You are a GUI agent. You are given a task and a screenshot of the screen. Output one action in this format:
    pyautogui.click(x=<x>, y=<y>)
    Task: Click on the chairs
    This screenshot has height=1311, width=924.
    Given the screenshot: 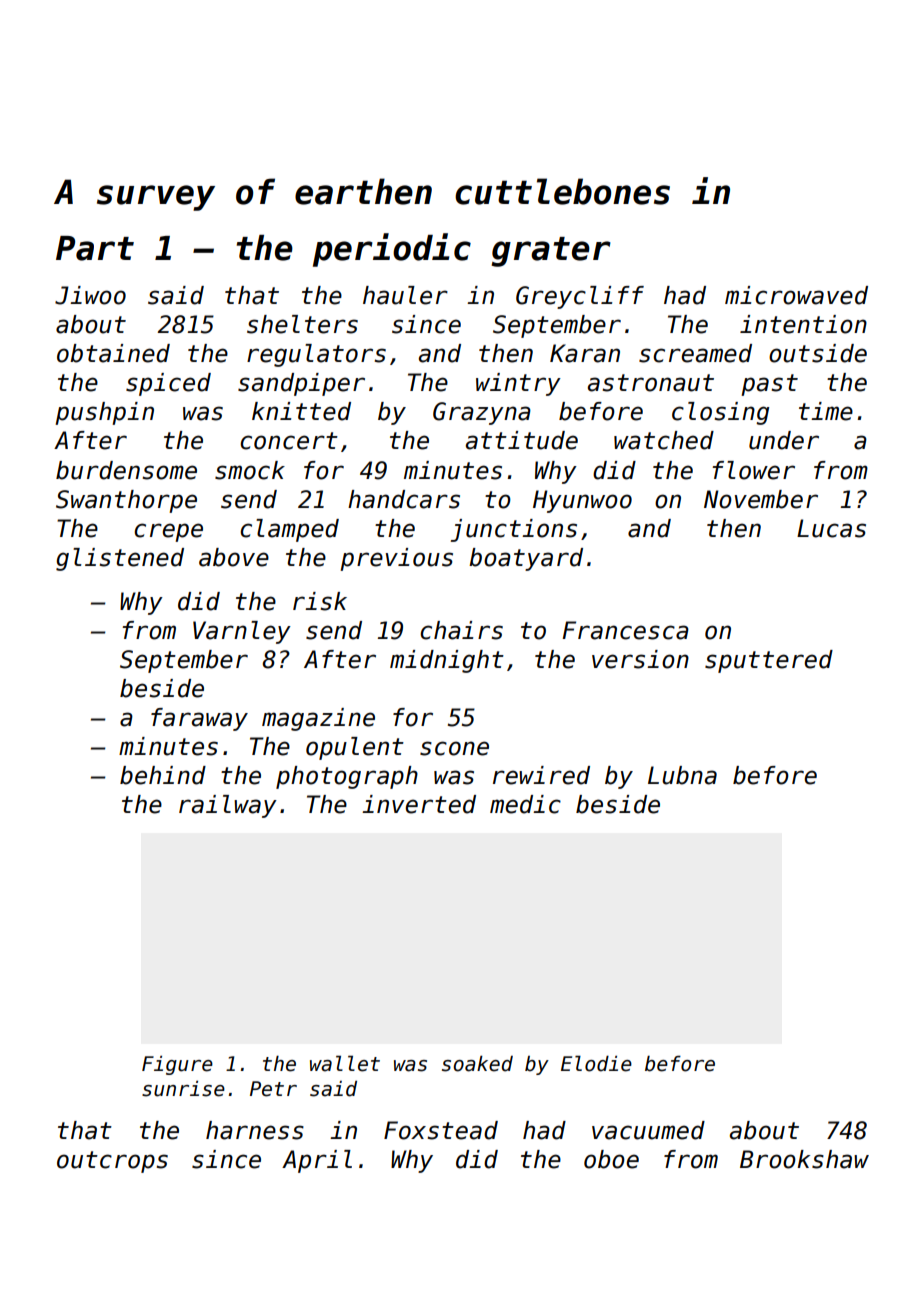 What is the action you would take?
    pyautogui.click(x=461, y=630)
